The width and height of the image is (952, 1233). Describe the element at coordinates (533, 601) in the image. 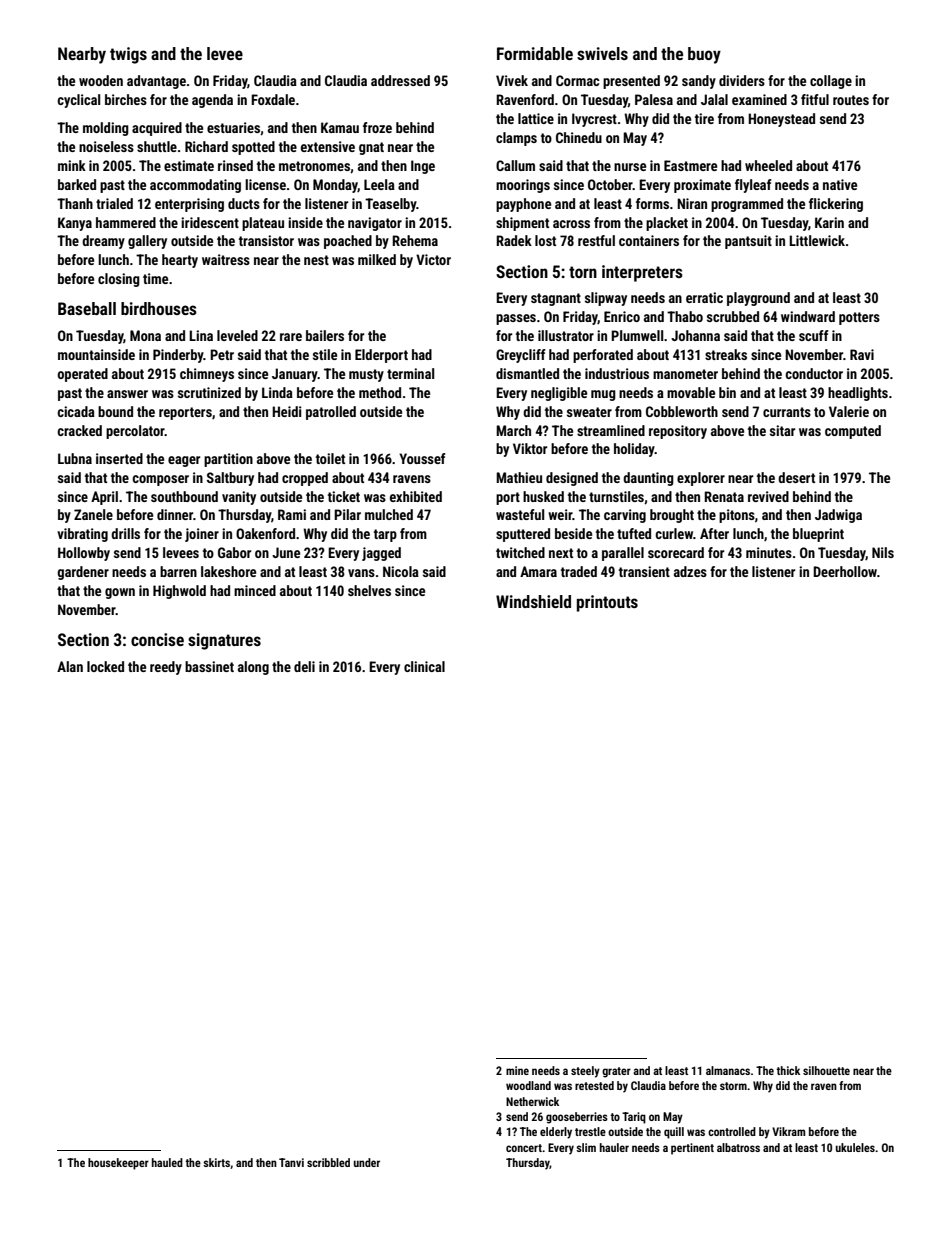

I see `Windshield` at that location.
